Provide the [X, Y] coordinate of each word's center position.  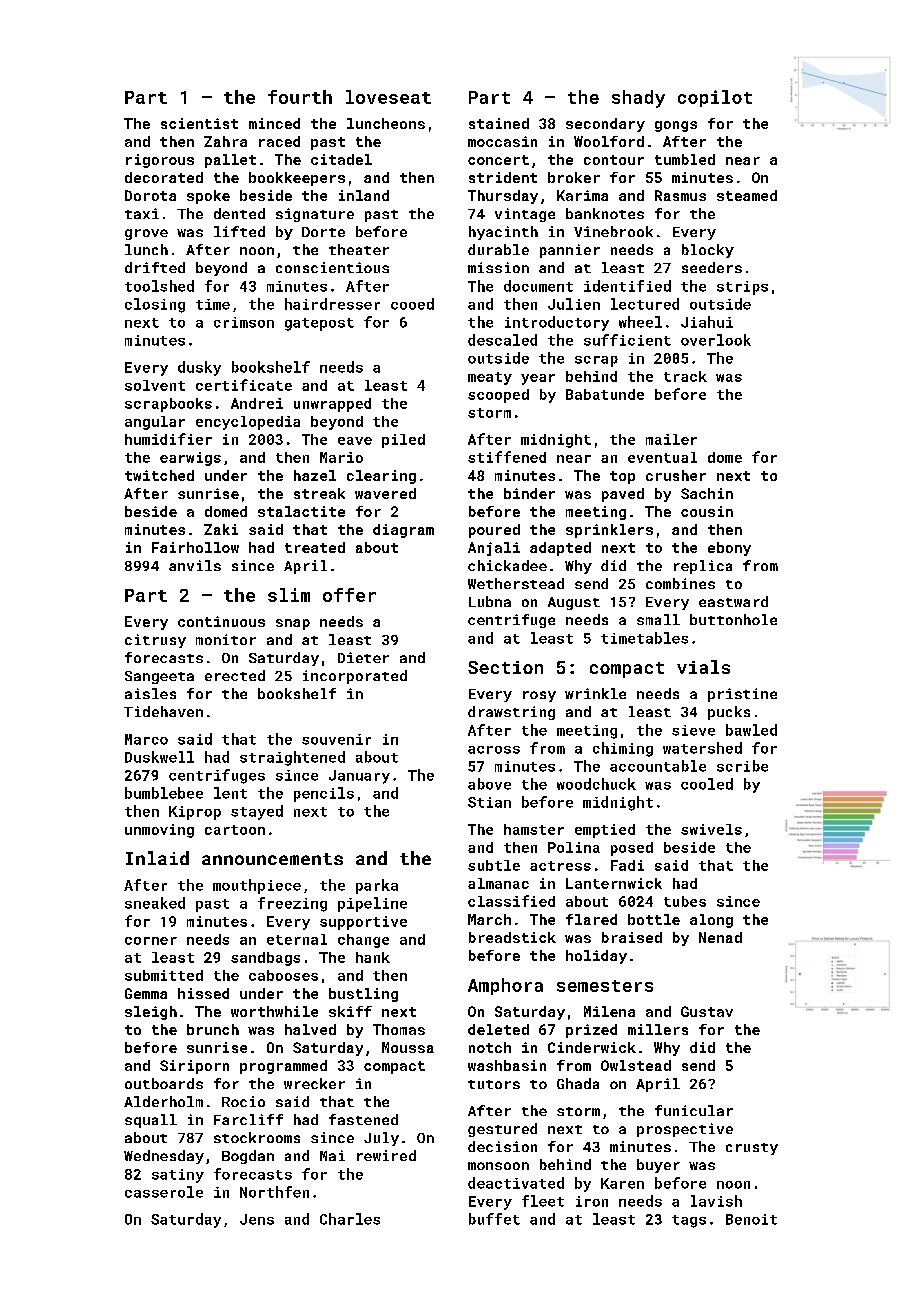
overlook [716, 340]
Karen [622, 1183]
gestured [502, 1130]
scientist [199, 123]
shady [638, 99]
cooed [412, 304]
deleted [498, 1029]
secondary [605, 125]
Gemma [146, 993]
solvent [155, 385]
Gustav [707, 1011]
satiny [178, 1176]
